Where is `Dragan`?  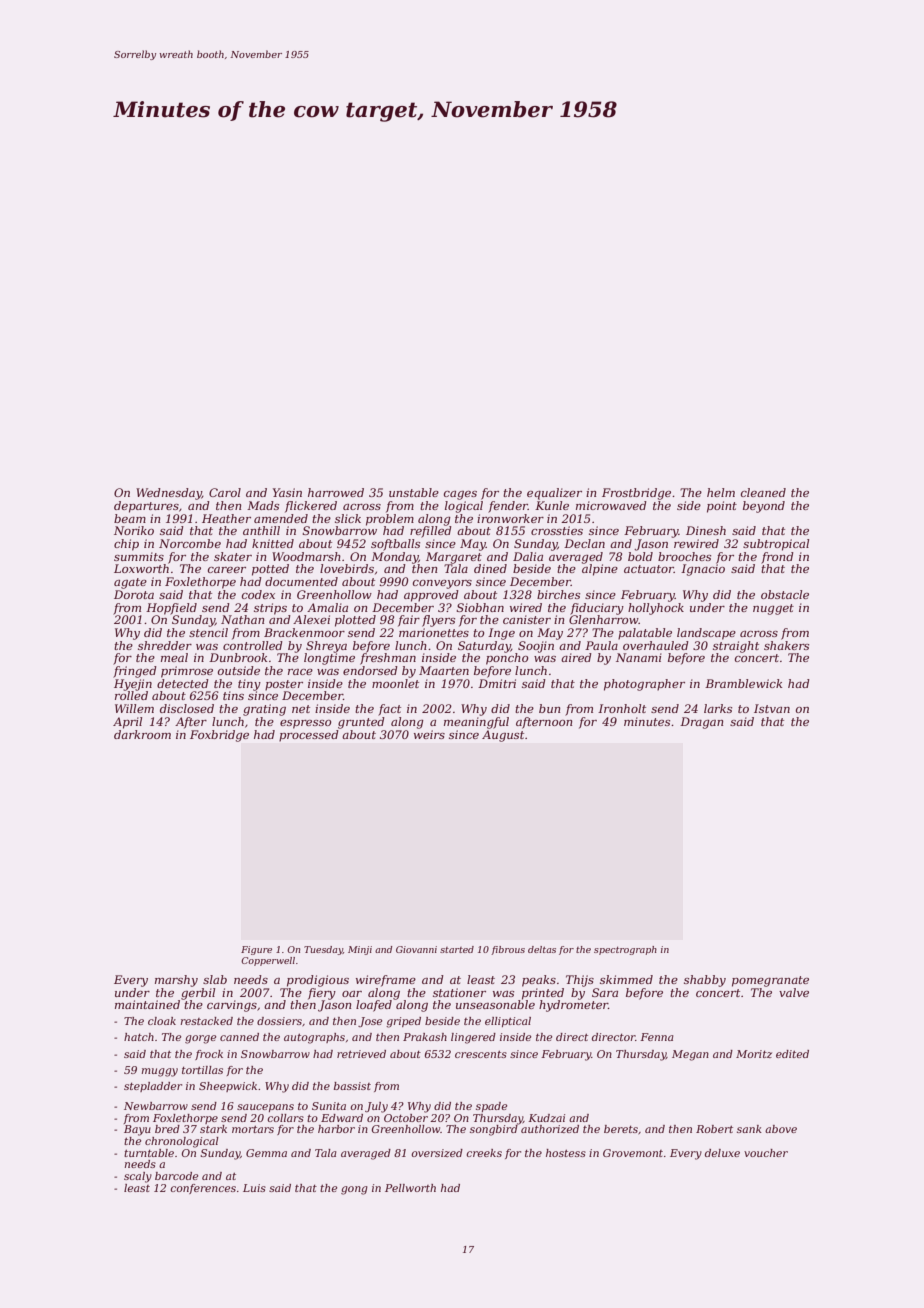
Dragan is located at coordinates (701, 723).
